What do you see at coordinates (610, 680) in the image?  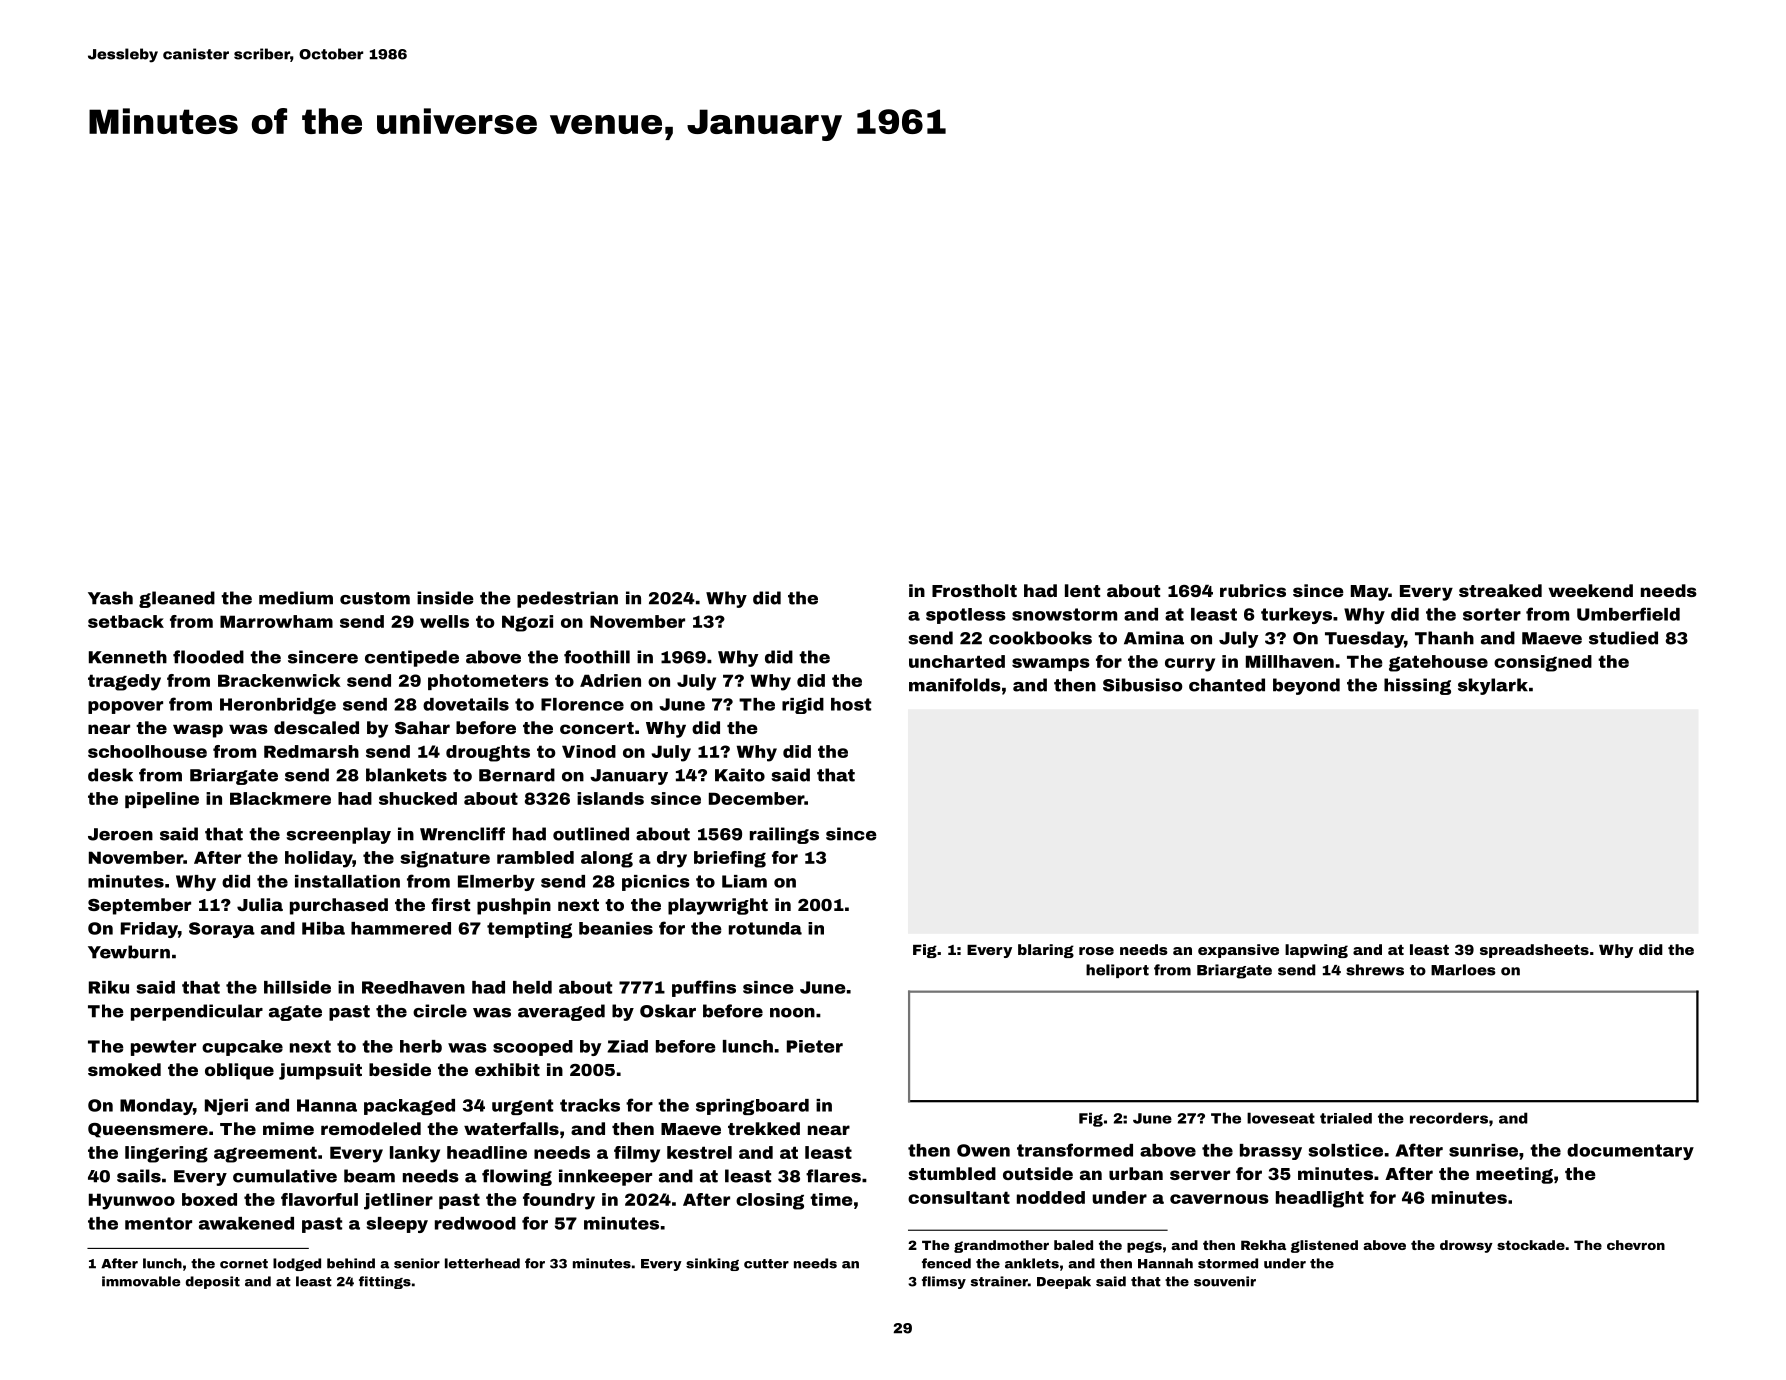 I see `Adrien` at bounding box center [610, 680].
